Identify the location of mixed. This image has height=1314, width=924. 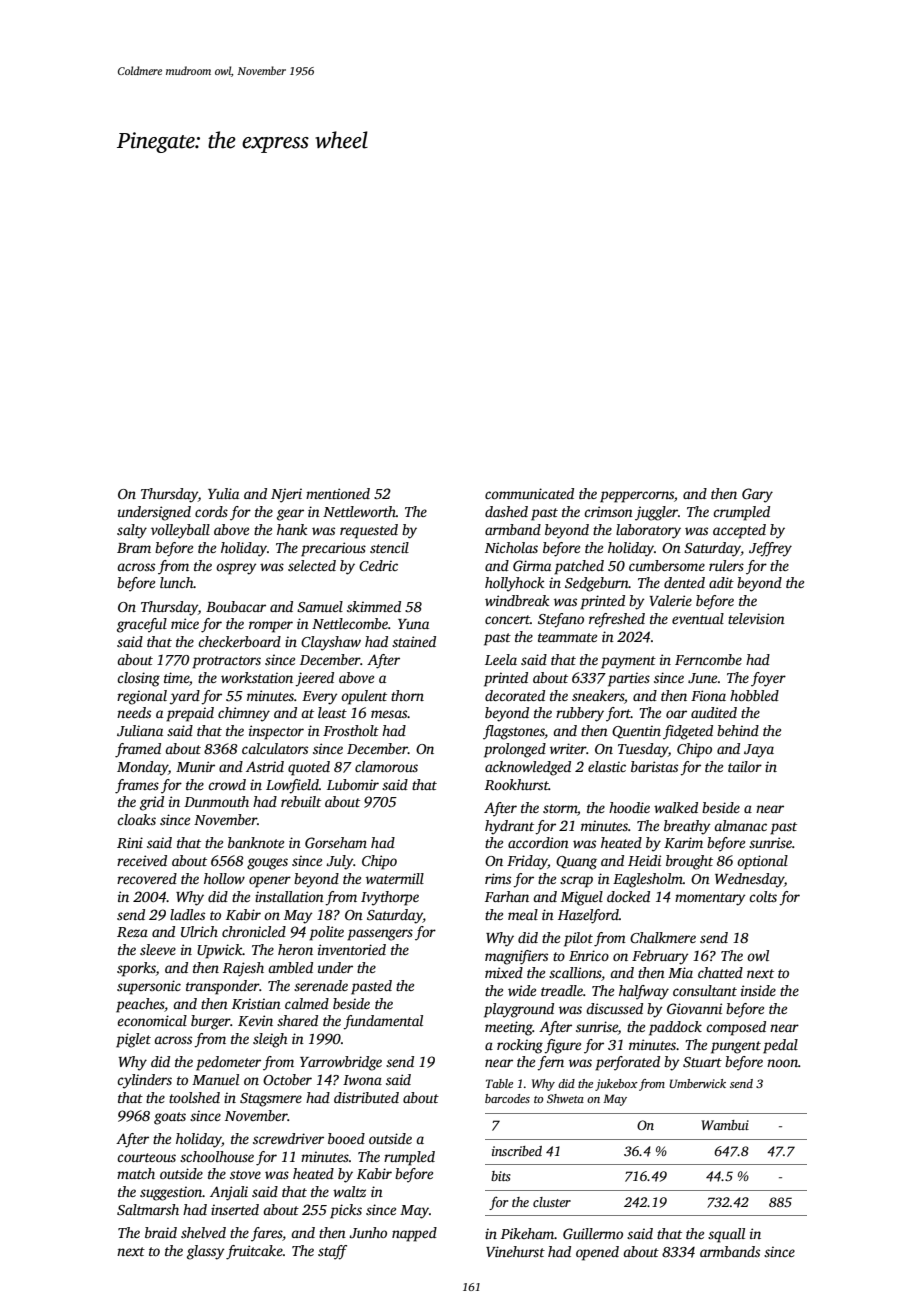
(504, 972).
